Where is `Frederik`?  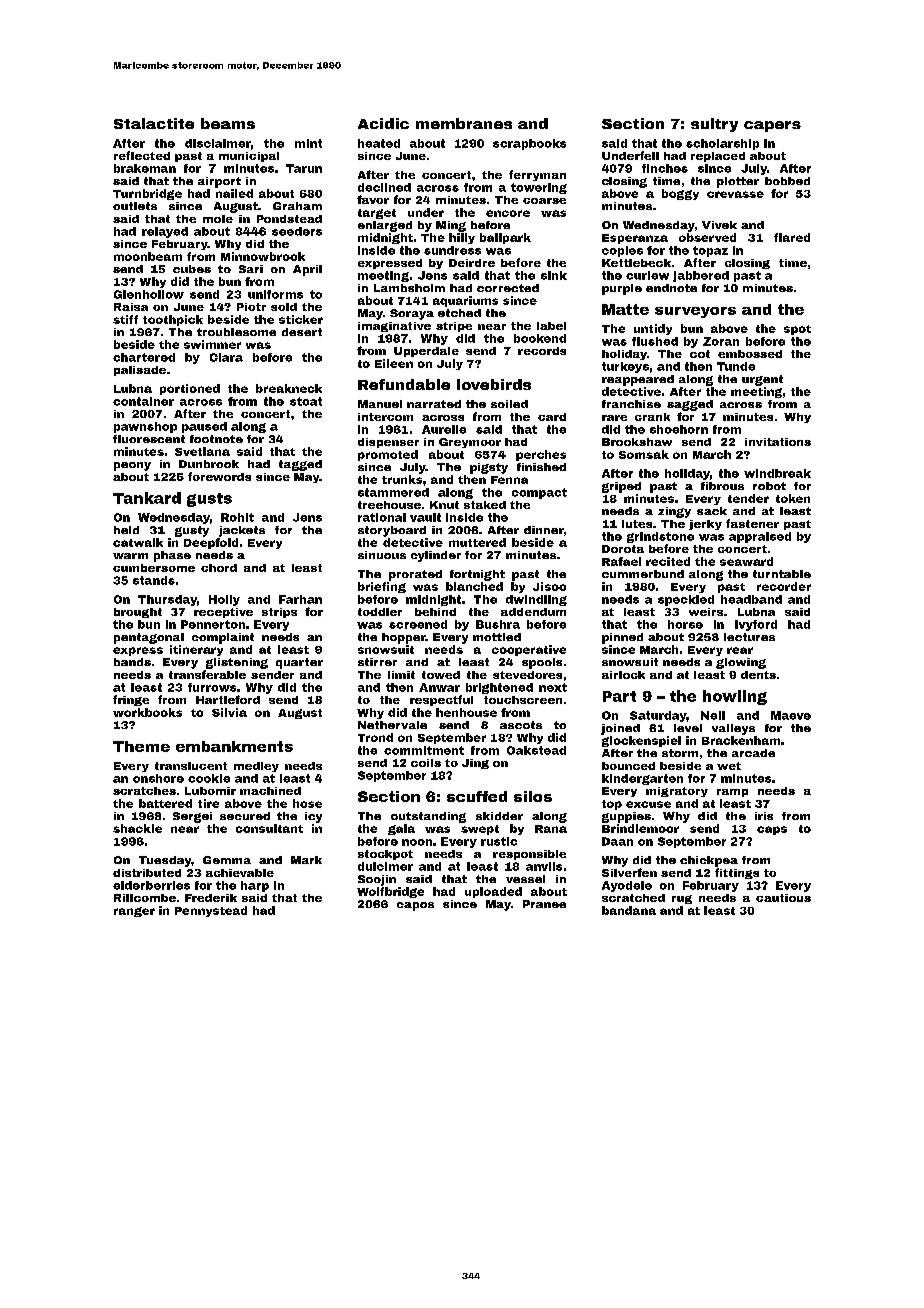 Frederik is located at coordinates (211, 898).
